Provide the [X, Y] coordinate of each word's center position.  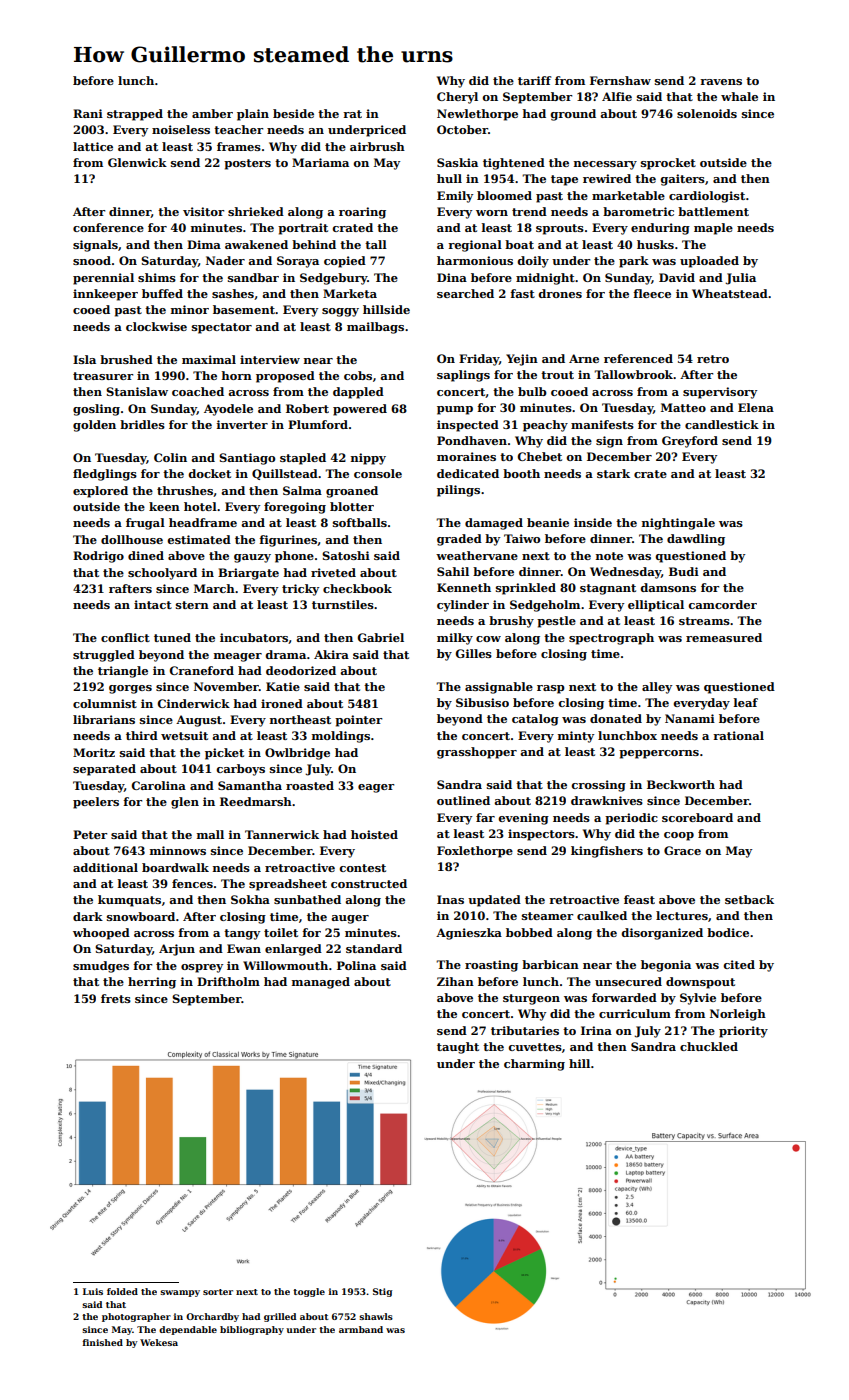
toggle [309, 1292]
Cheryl [457, 98]
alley [657, 688]
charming [534, 1065]
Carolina [159, 785]
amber [212, 113]
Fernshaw [620, 80]
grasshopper [477, 753]
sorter [218, 1292]
